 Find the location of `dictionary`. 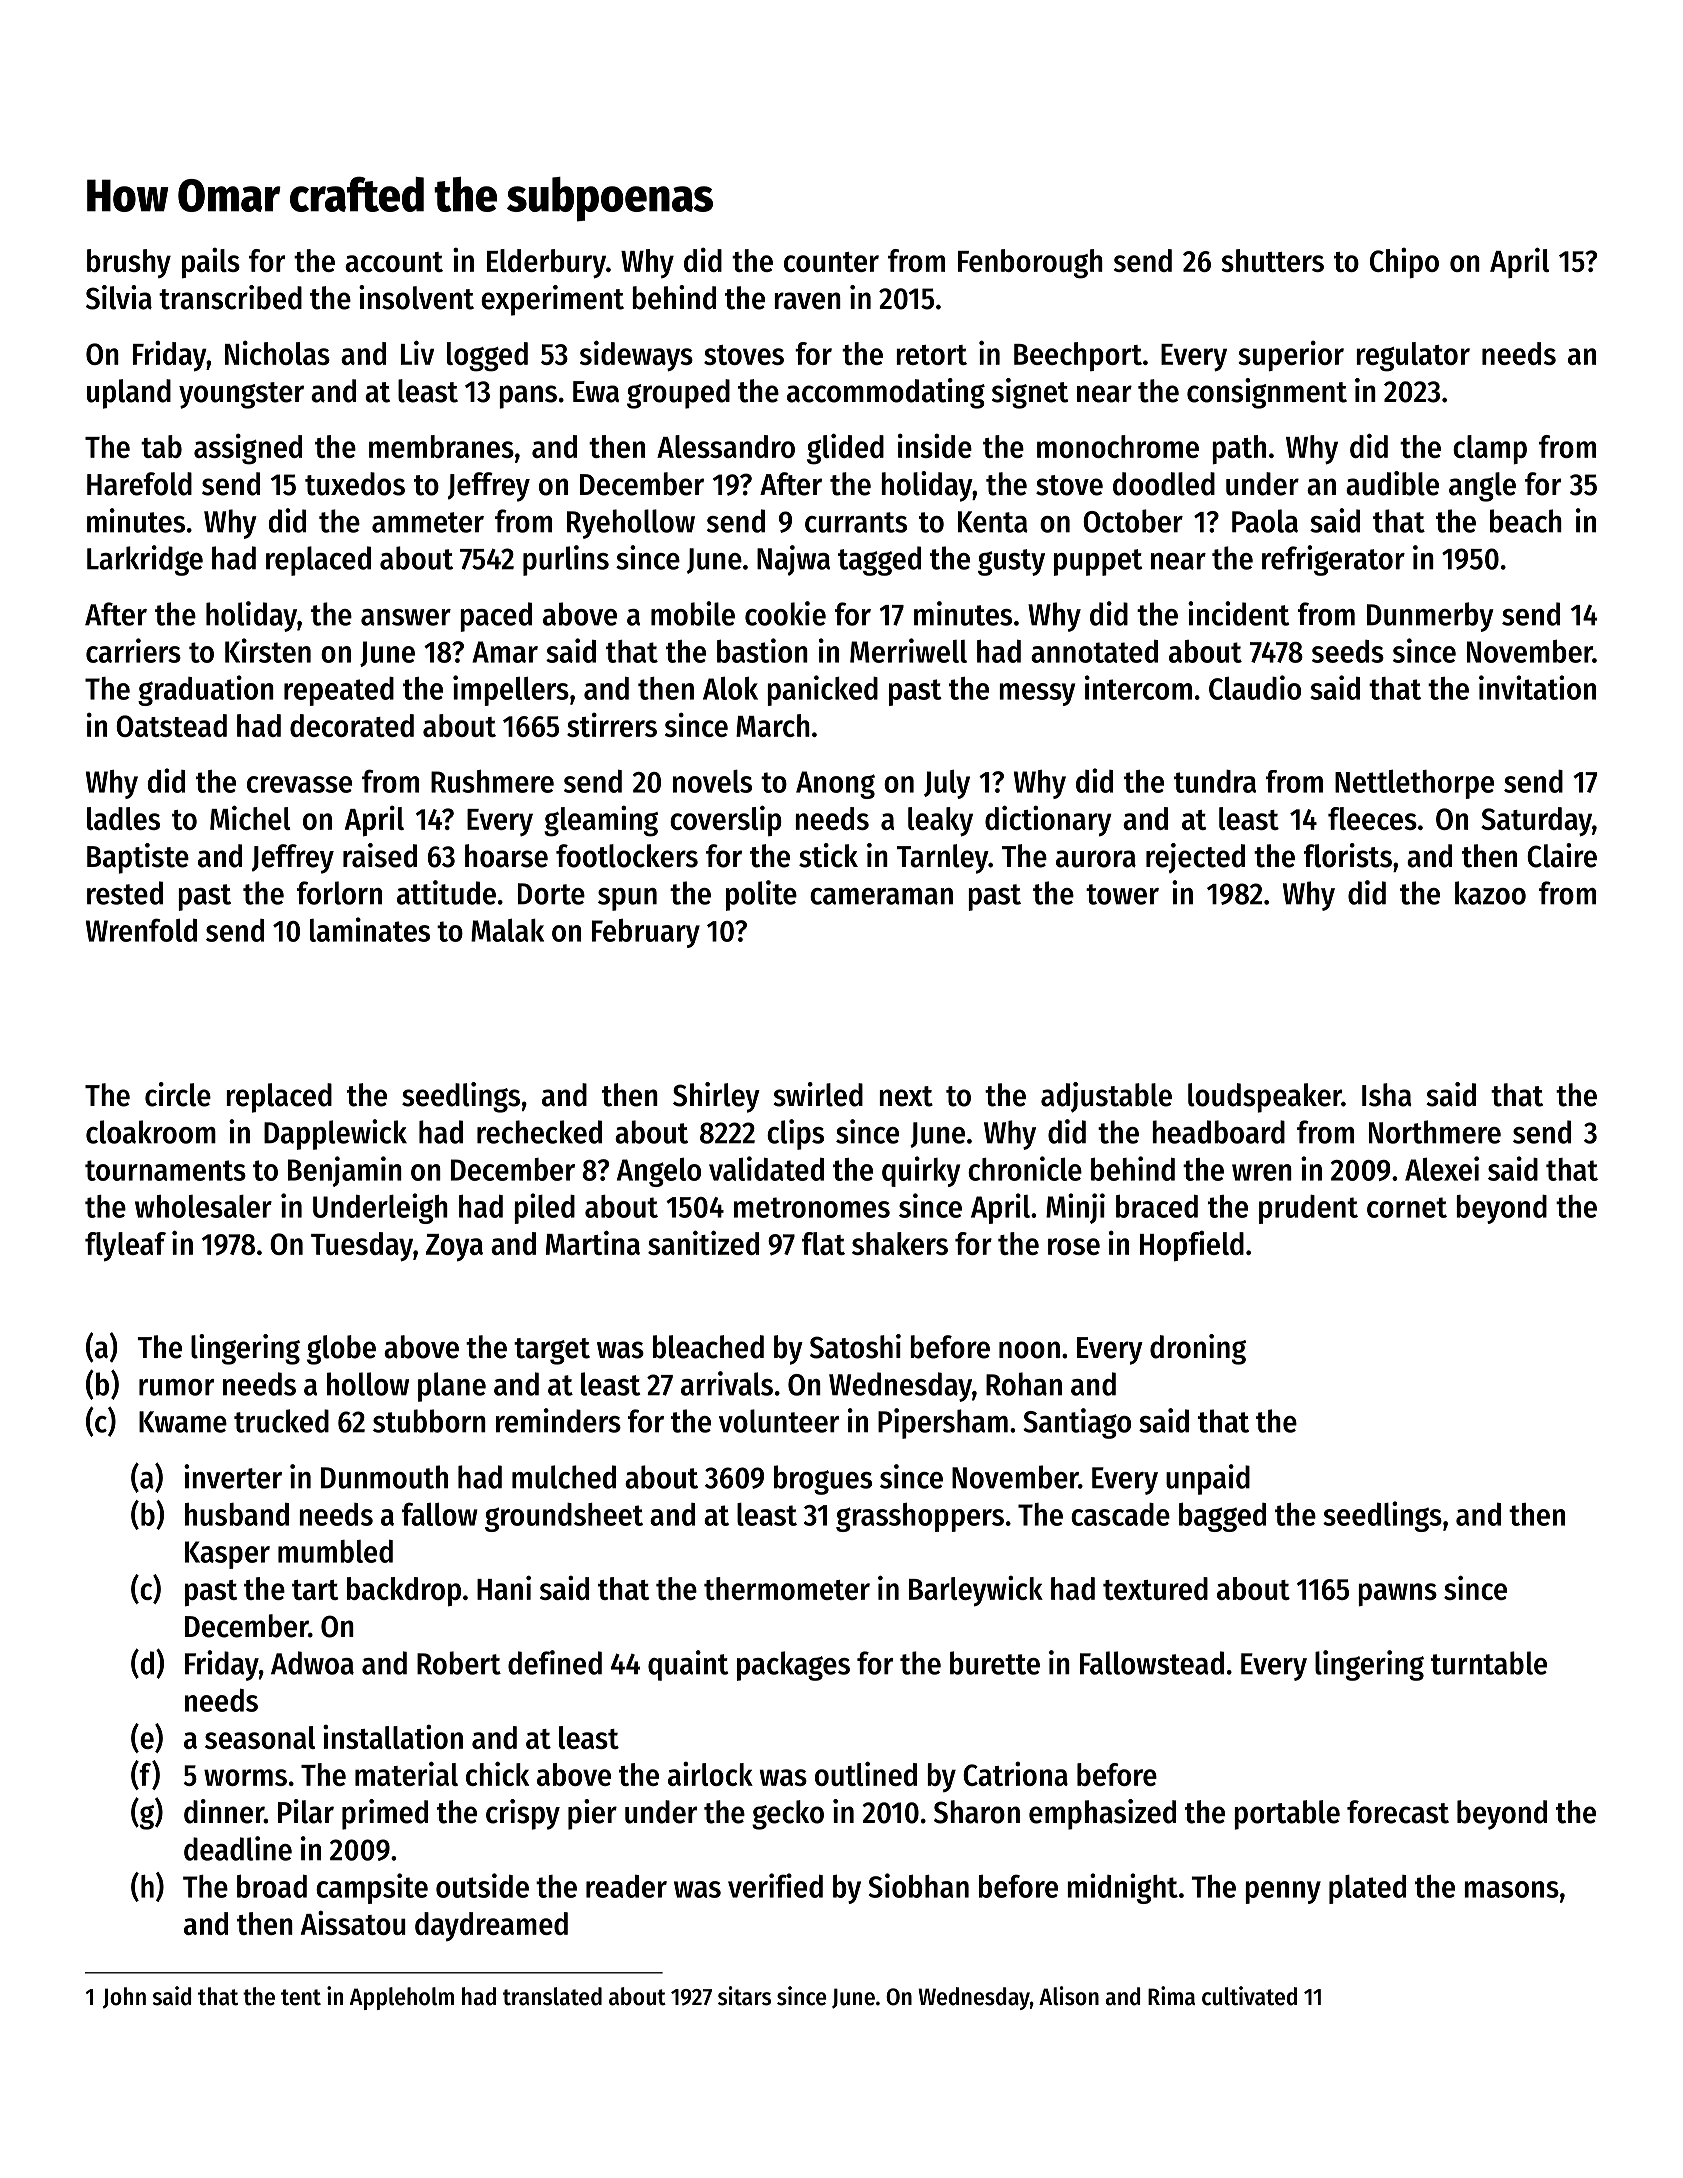

dictionary is located at coordinates (1048, 821).
